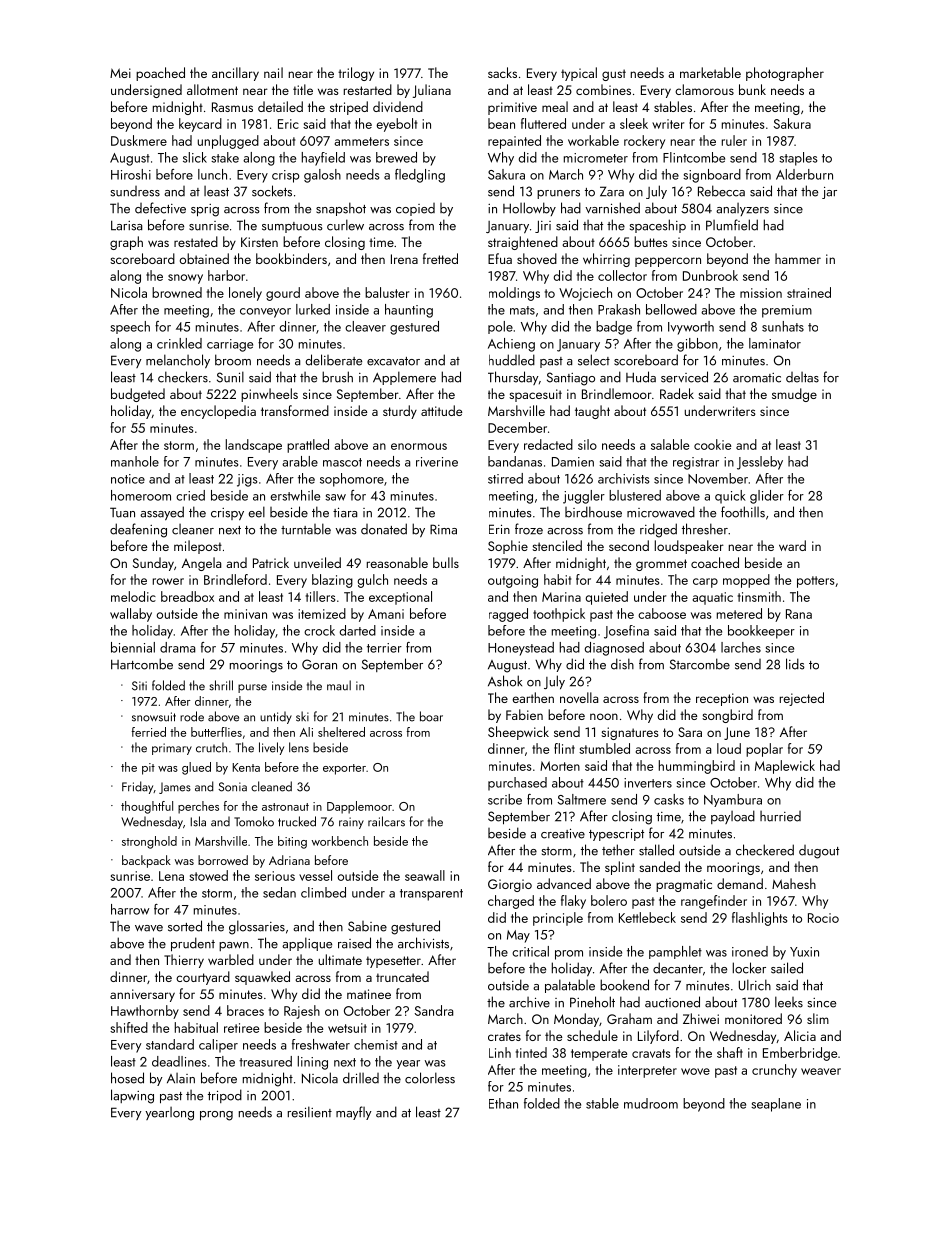 Image resolution: width=952 pixels, height=1233 pixels. What do you see at coordinates (288, 124) in the screenshot?
I see `Eric` at bounding box center [288, 124].
